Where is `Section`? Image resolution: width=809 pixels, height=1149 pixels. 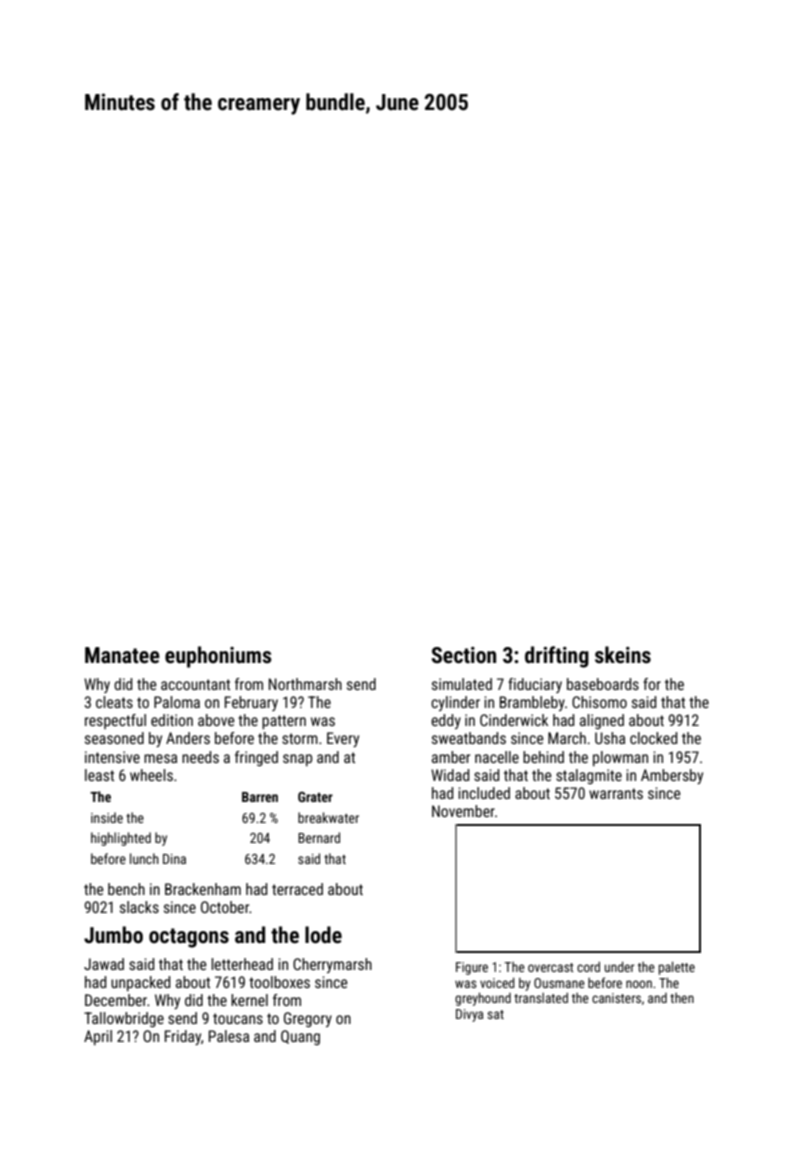 Section is located at coordinates (464, 655).
